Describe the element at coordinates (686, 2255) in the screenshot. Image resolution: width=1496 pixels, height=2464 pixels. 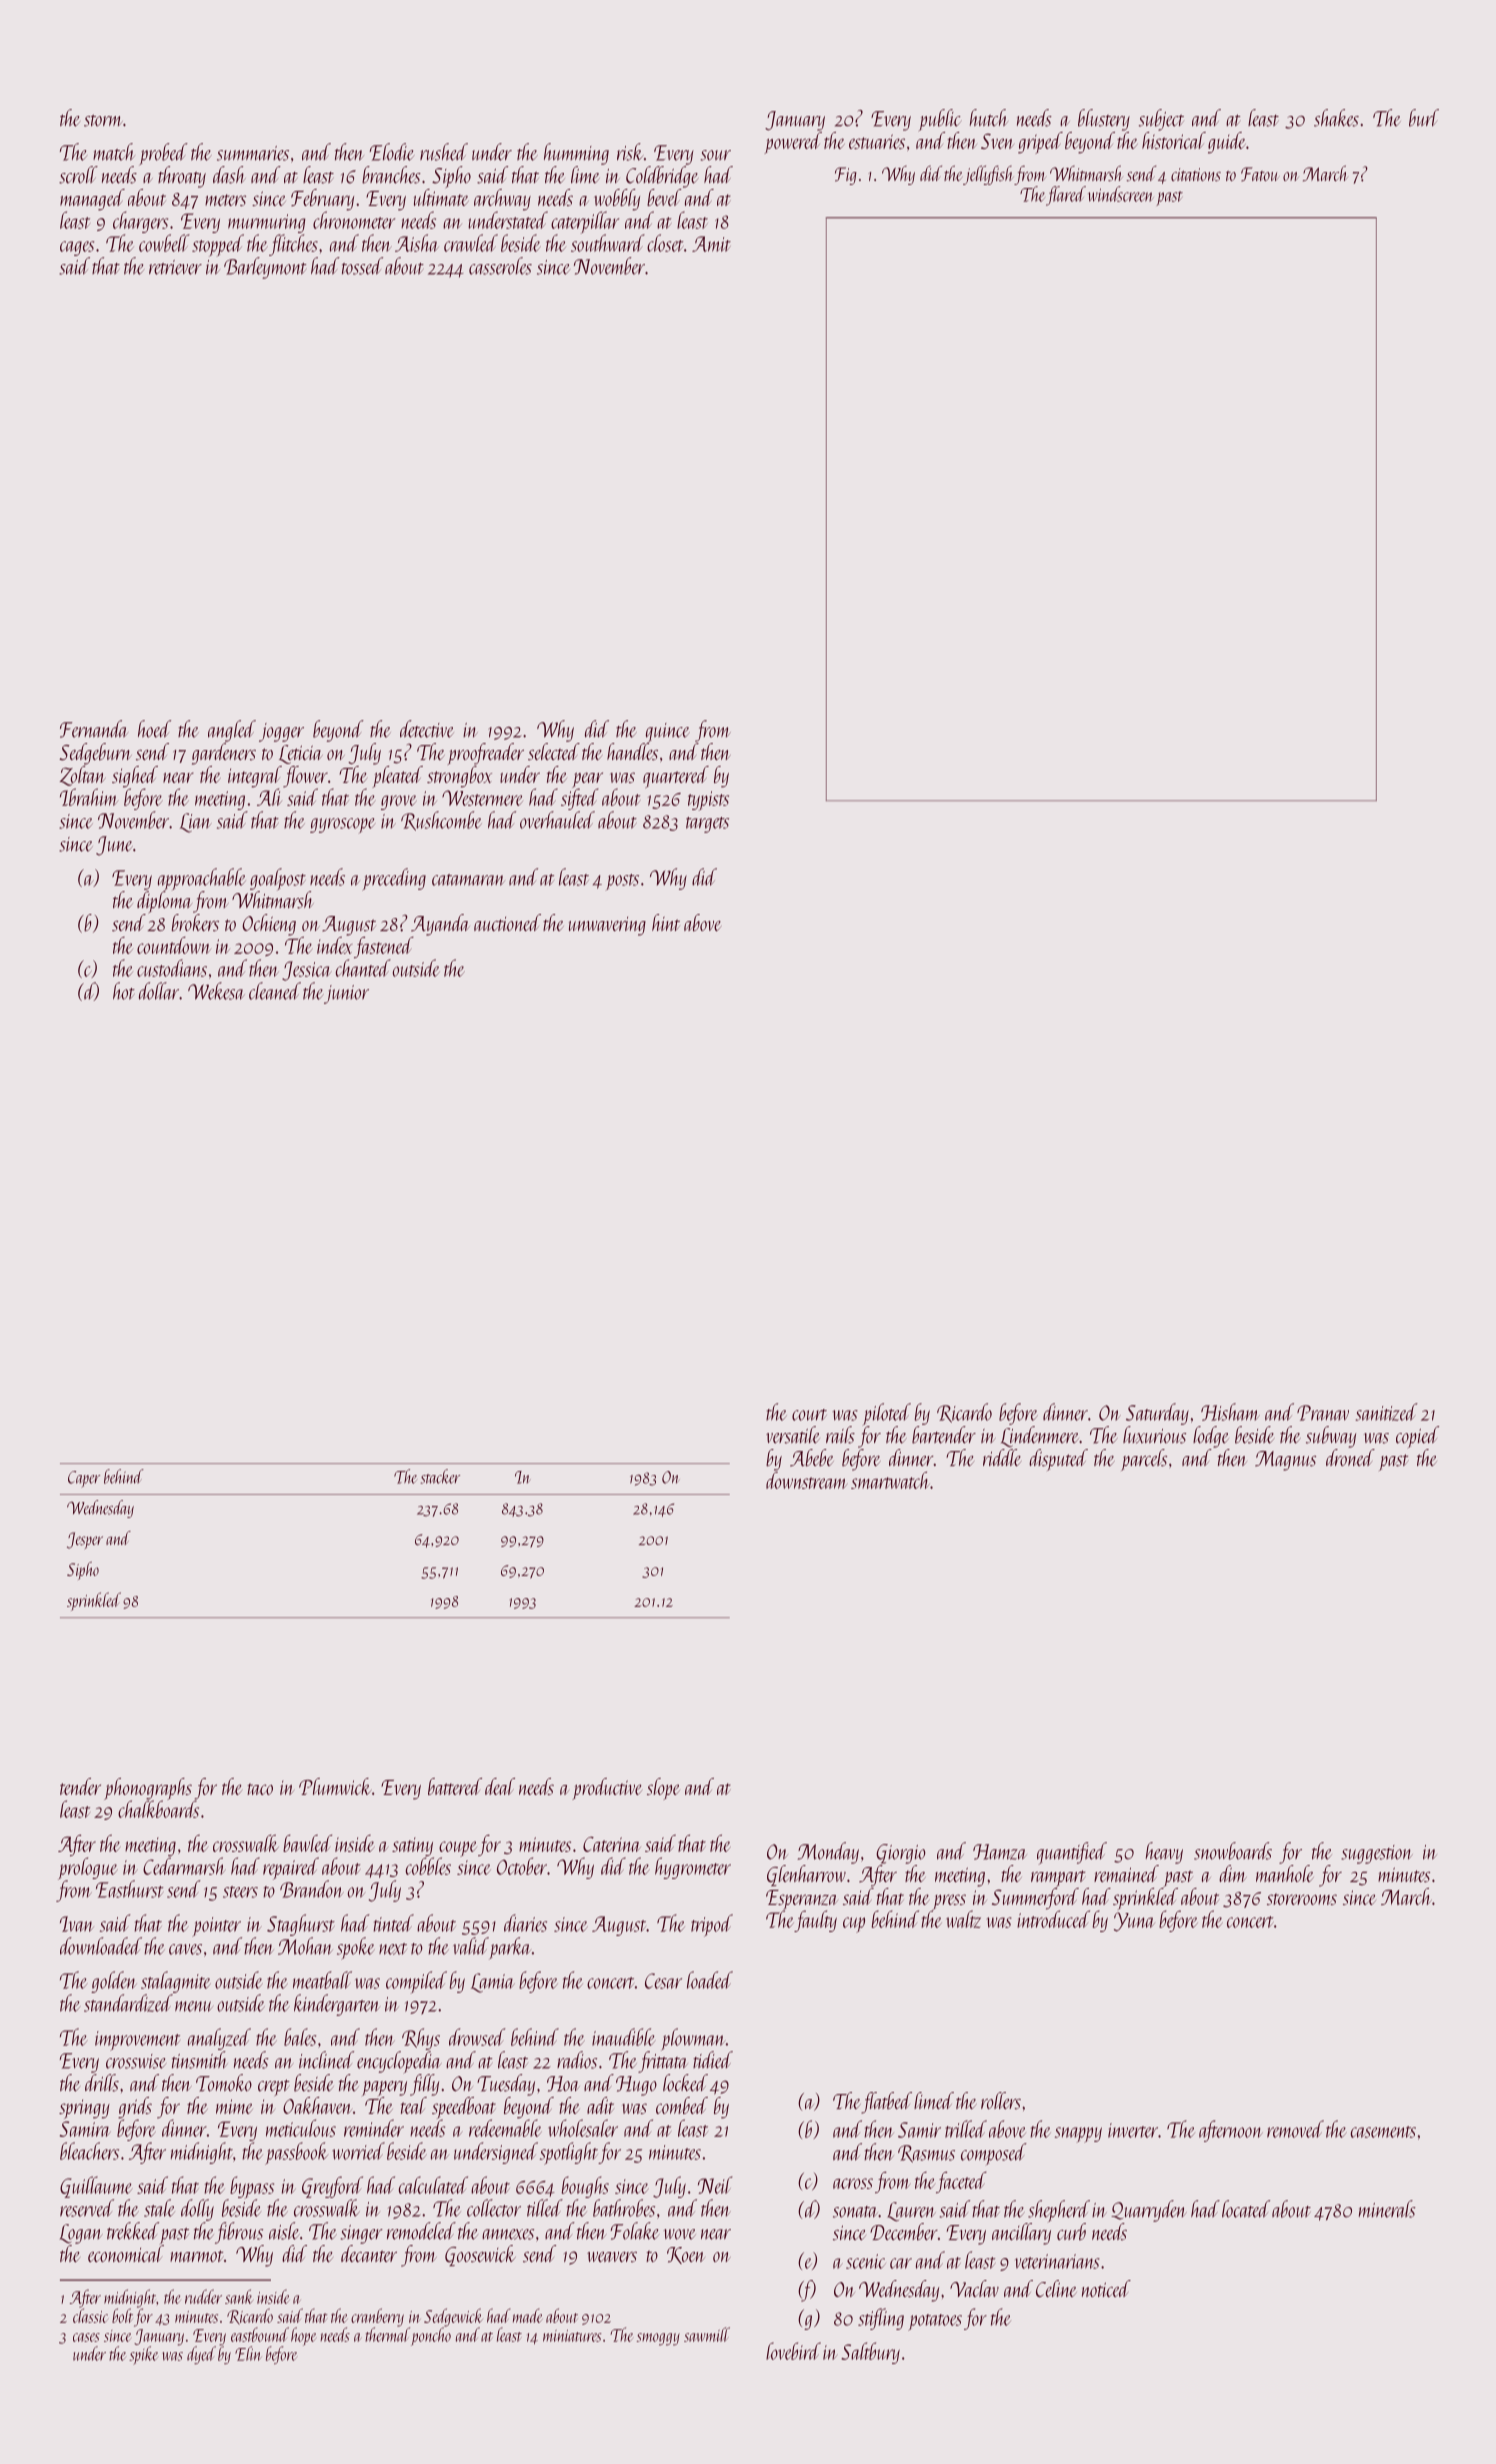
I see `Koen` at that location.
